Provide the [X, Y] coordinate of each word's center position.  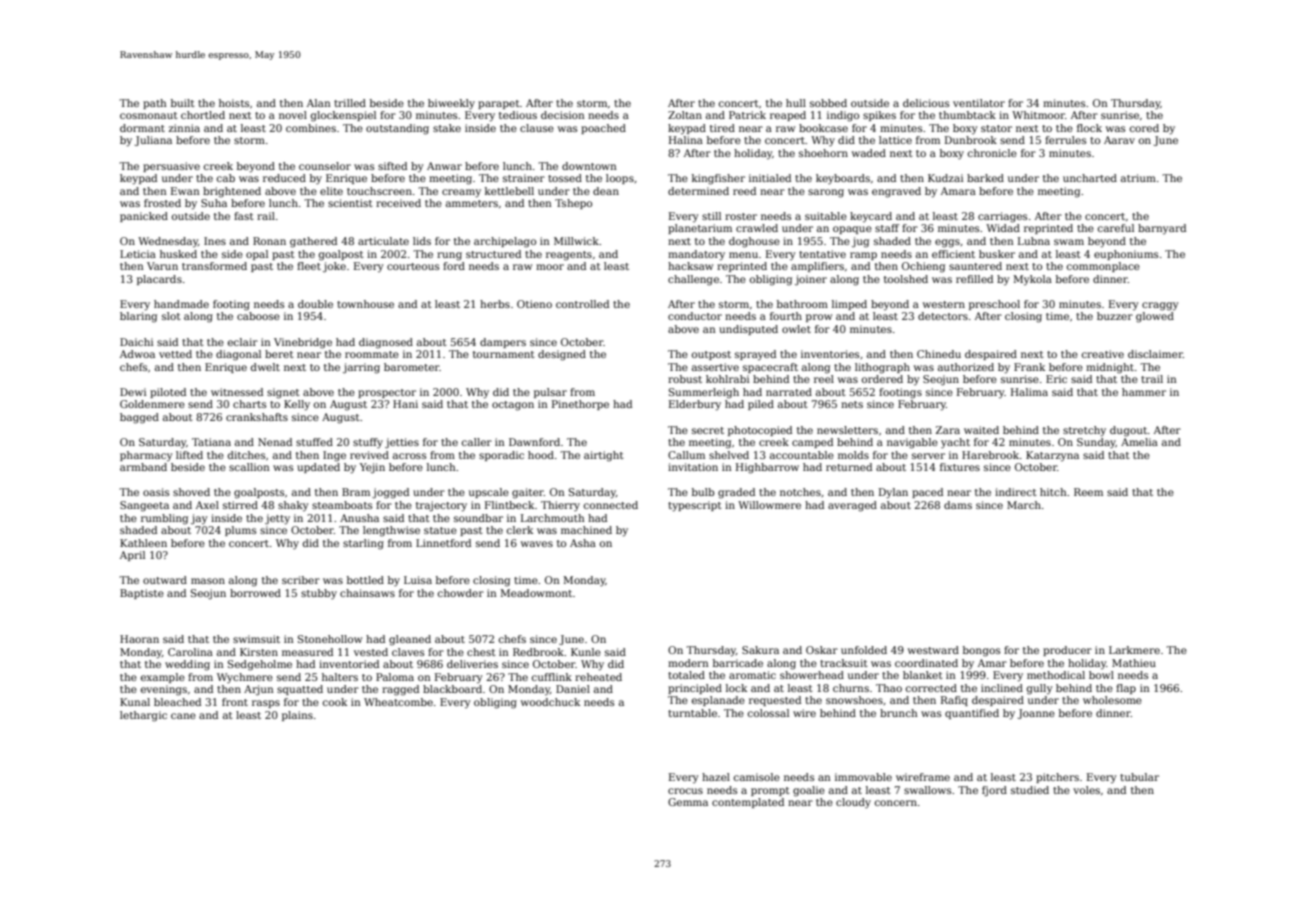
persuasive [171, 167]
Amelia [1139, 442]
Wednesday [168, 242]
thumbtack [967, 115]
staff [887, 228]
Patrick [747, 115]
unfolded [864, 650]
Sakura [760, 650]
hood [541, 455]
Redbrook [538, 652]
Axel [207, 505]
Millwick [576, 241]
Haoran [139, 639]
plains [297, 716]
